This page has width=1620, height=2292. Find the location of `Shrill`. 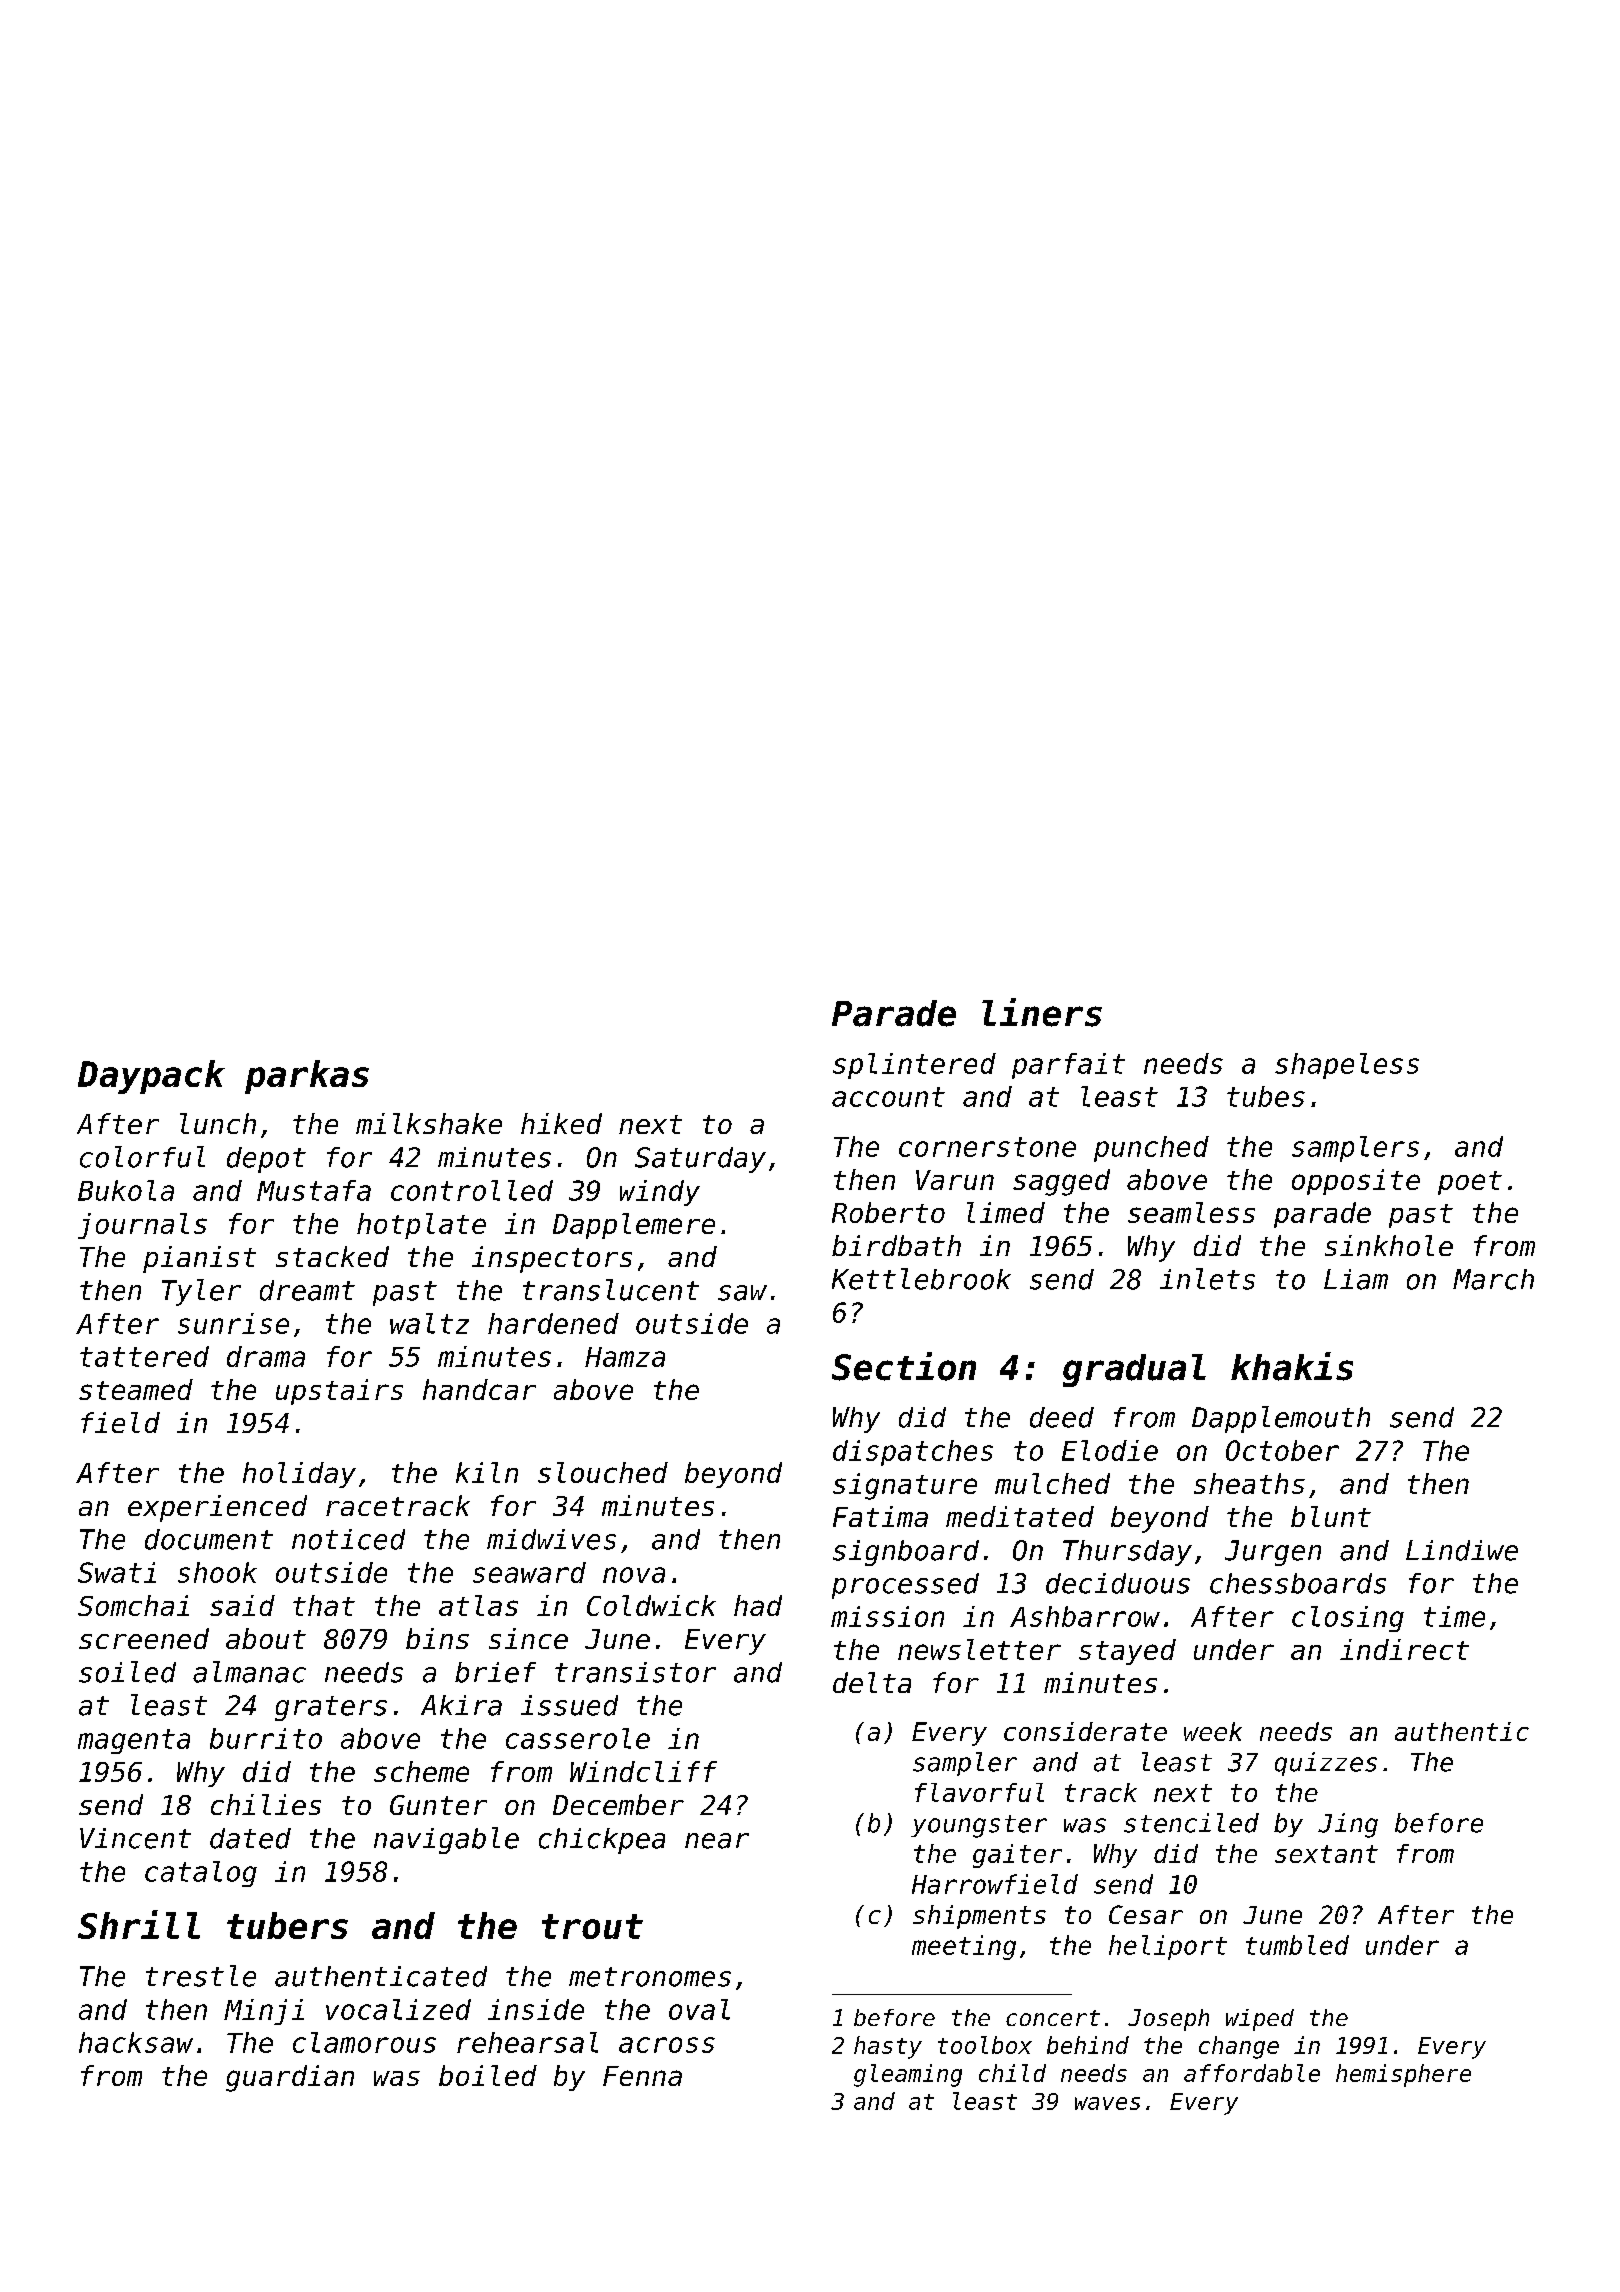

Shrill is located at coordinates (139, 1924).
